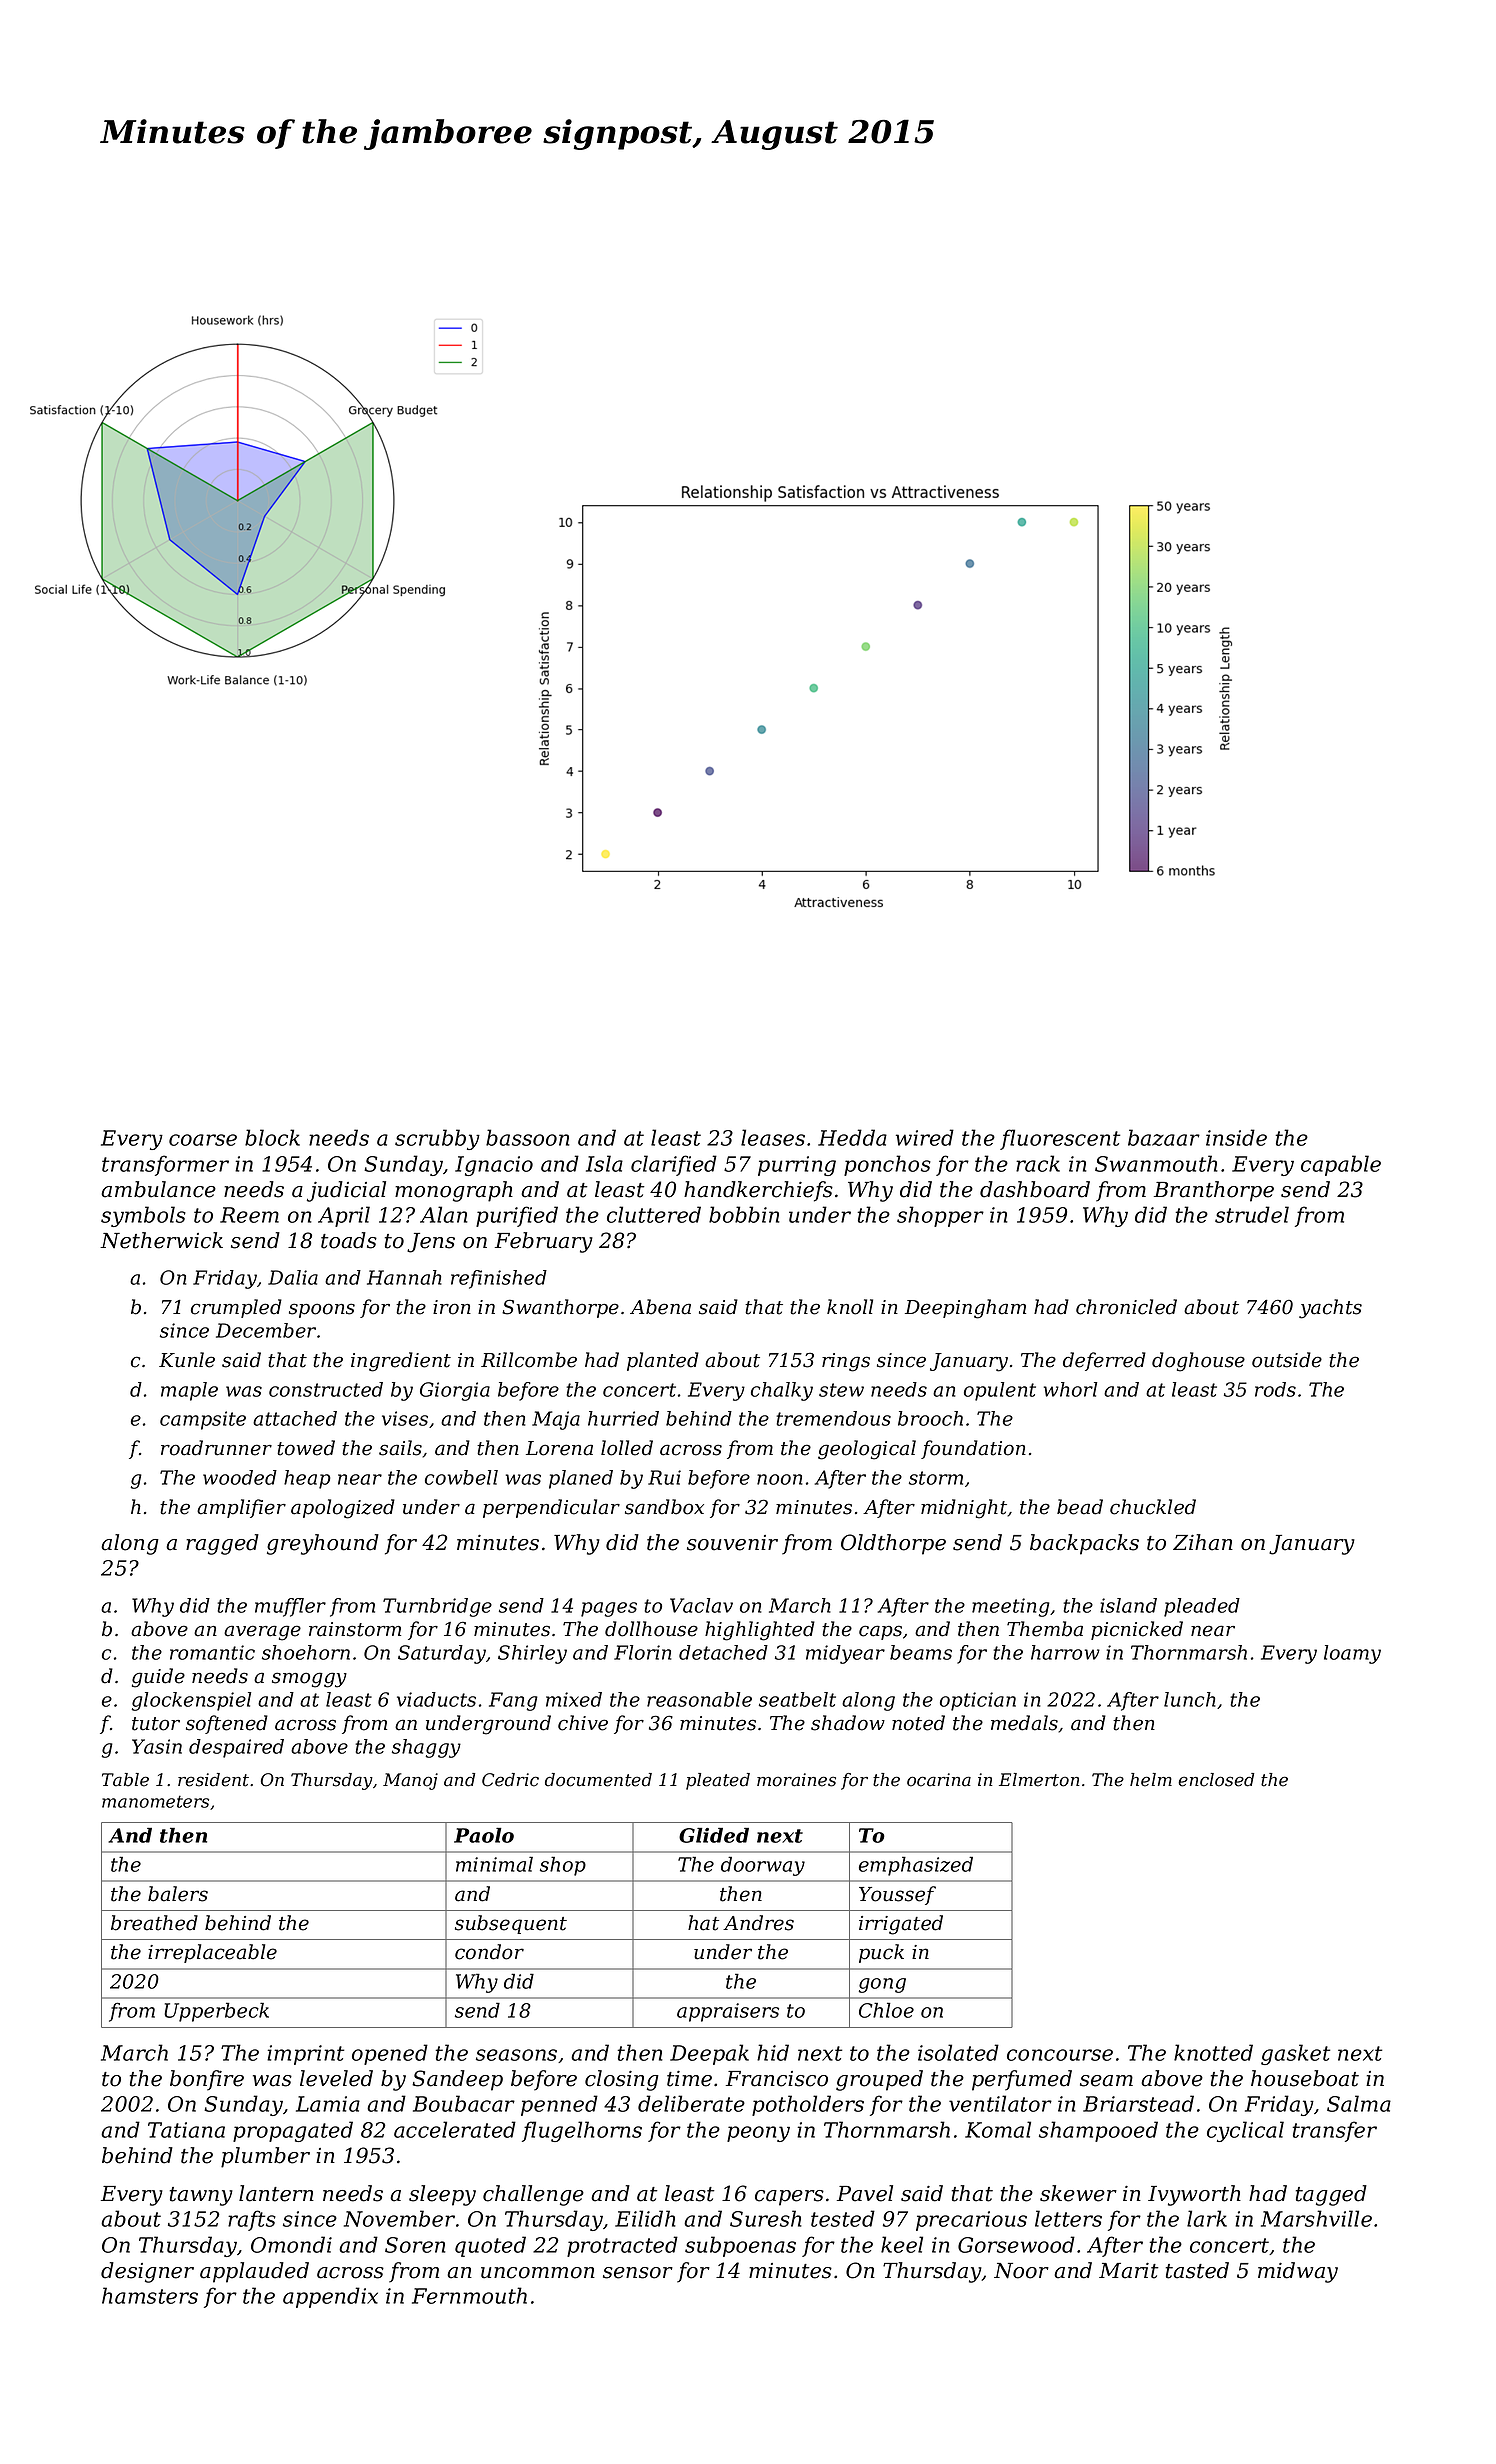  I want to click on apologized, so click(343, 1509).
